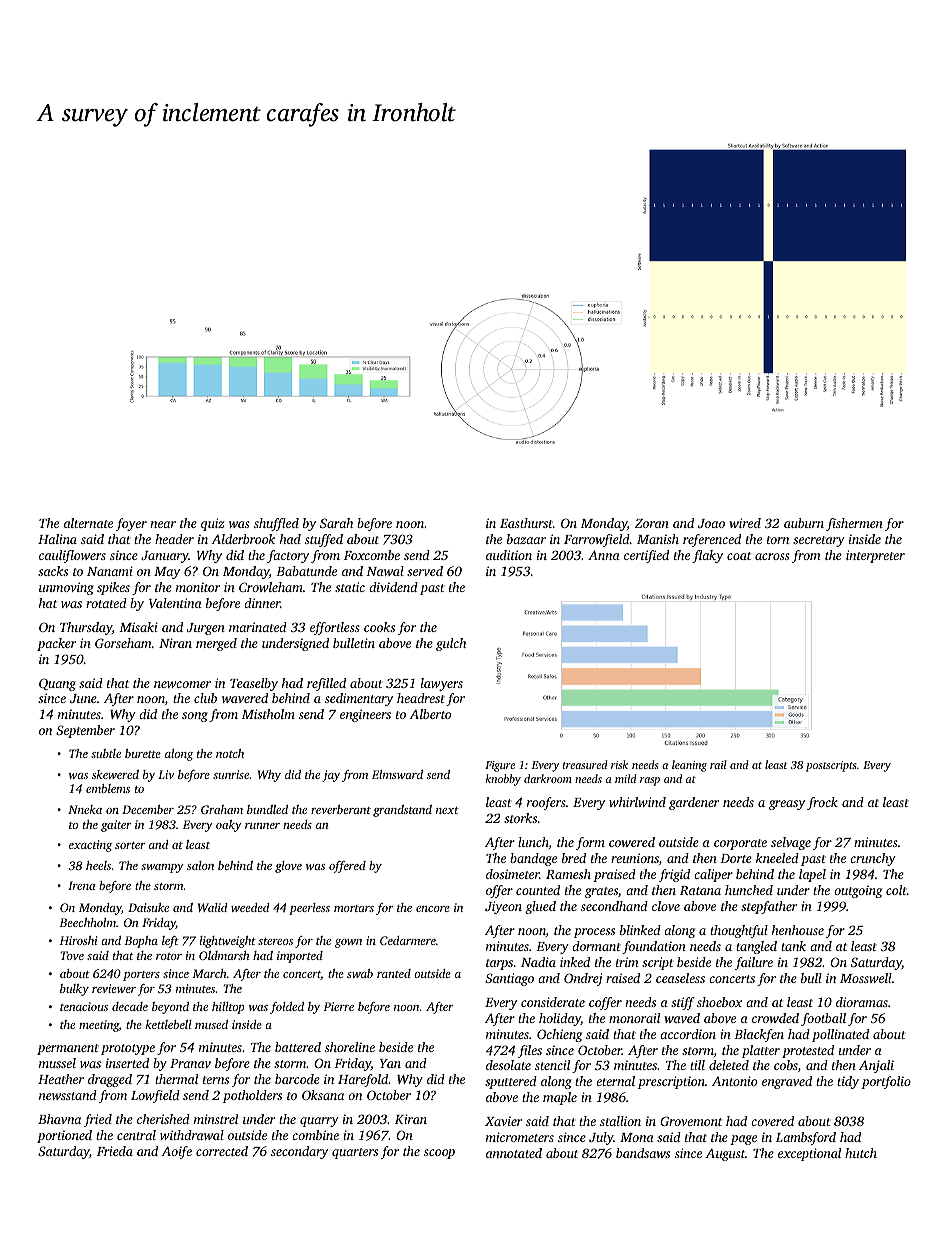 The height and width of the screenshot is (1233, 952). I want to click on interpreter, so click(875, 556).
